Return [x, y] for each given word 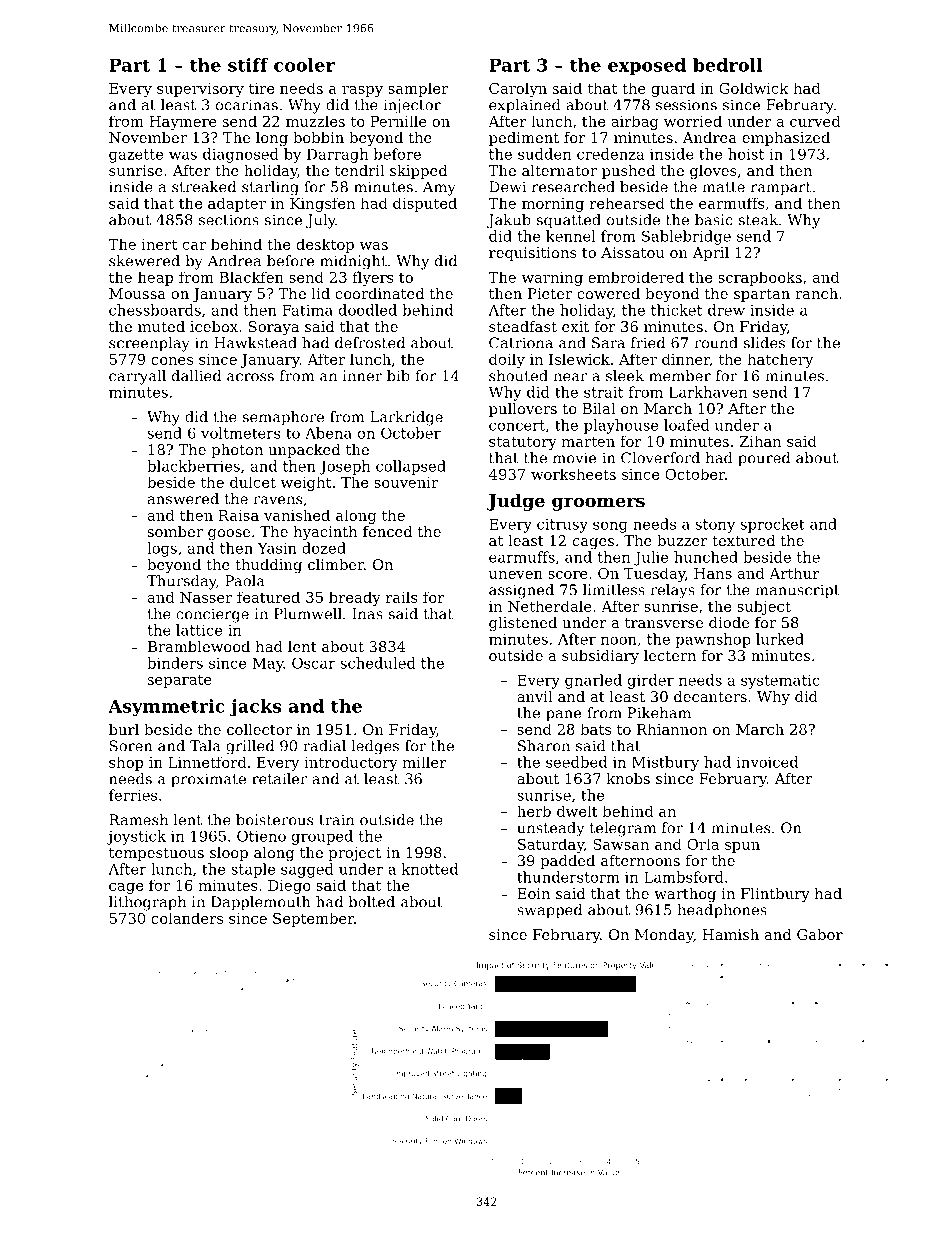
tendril [359, 170]
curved [815, 121]
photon [237, 451]
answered [183, 499]
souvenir [406, 482]
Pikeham [659, 713]
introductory [351, 763]
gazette [136, 156]
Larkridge [406, 418]
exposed [647, 66]
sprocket [773, 525]
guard [673, 89]
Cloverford [660, 458]
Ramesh [138, 820]
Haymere [183, 123]
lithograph [147, 903]
